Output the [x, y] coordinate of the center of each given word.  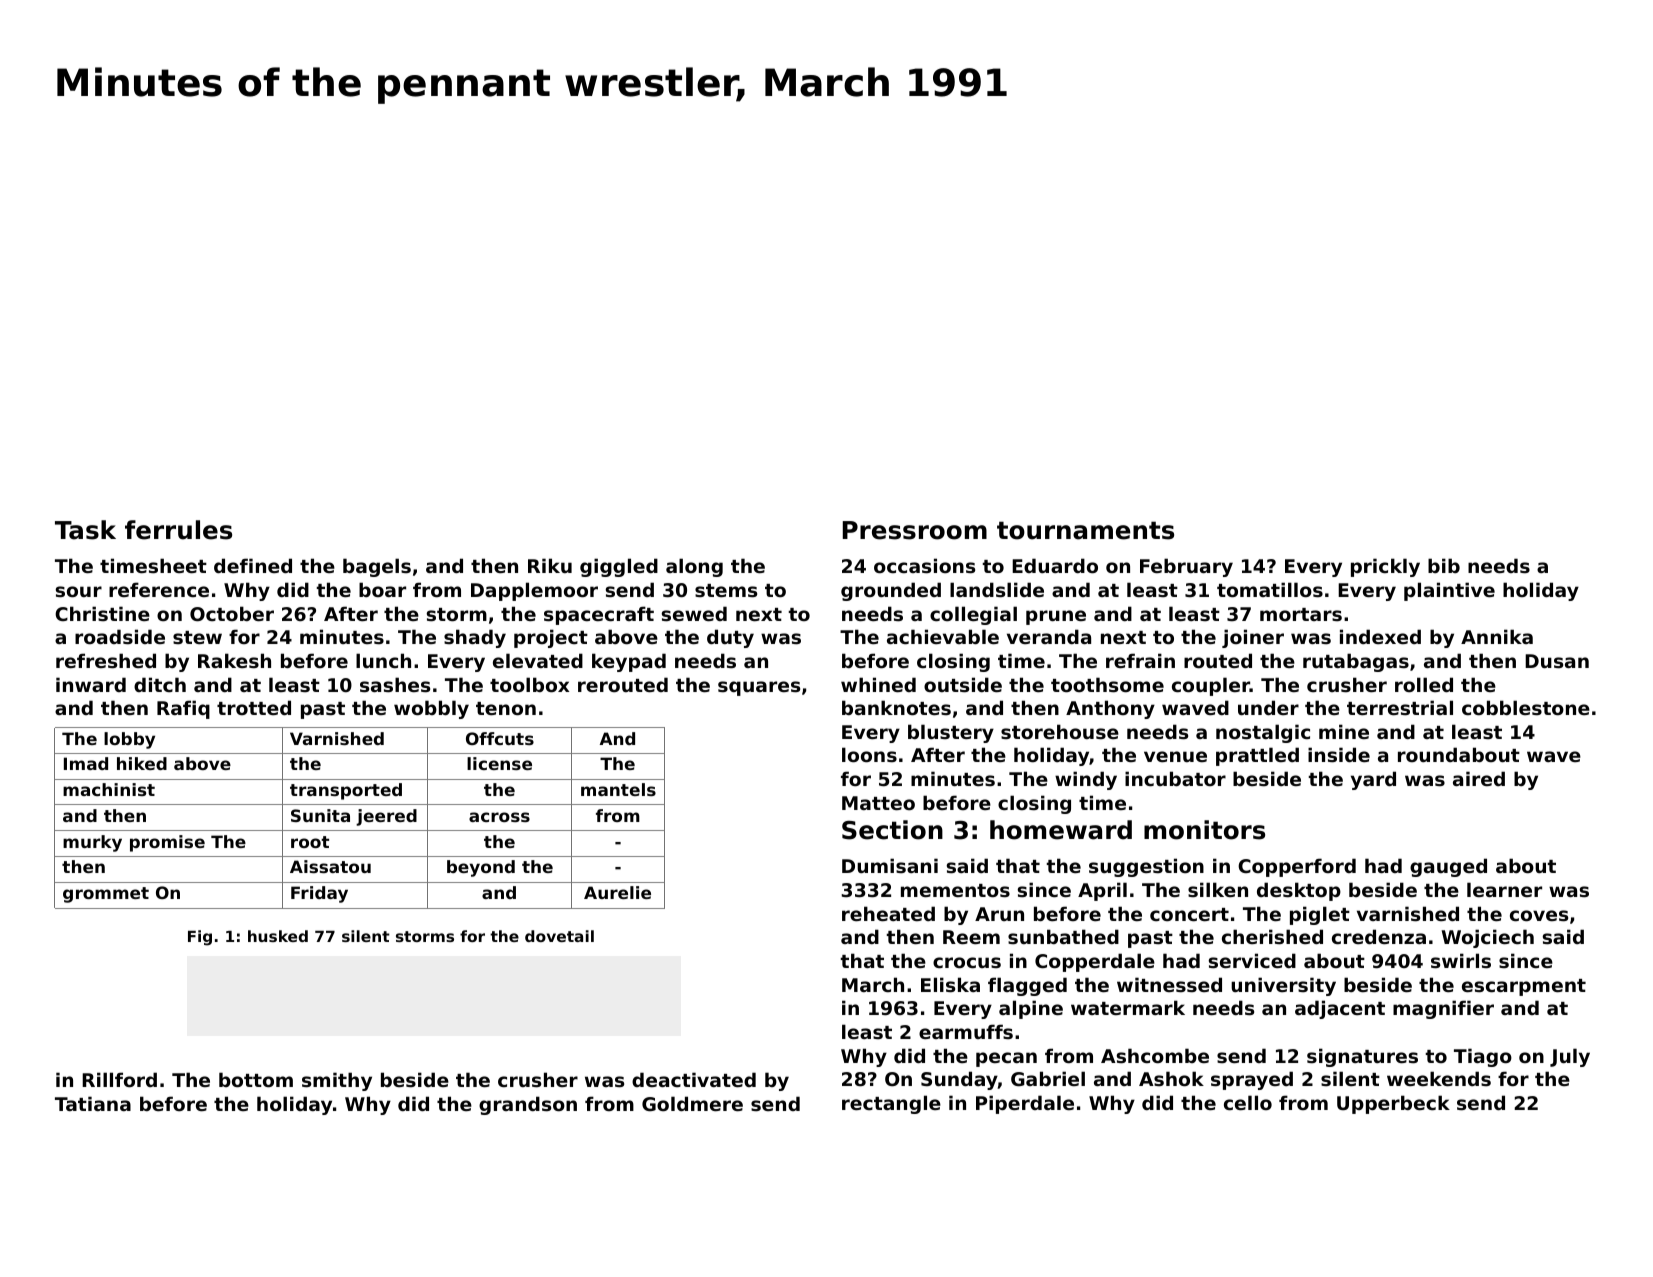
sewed [694, 614]
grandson [528, 1105]
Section [892, 830]
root [310, 842]
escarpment [1524, 987]
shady [475, 638]
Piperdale [1025, 1104]
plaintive [1449, 591]
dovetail [559, 936]
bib [1444, 565]
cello [1248, 1102]
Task [85, 530]
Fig [200, 938]
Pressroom [915, 530]
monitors [1204, 830]
